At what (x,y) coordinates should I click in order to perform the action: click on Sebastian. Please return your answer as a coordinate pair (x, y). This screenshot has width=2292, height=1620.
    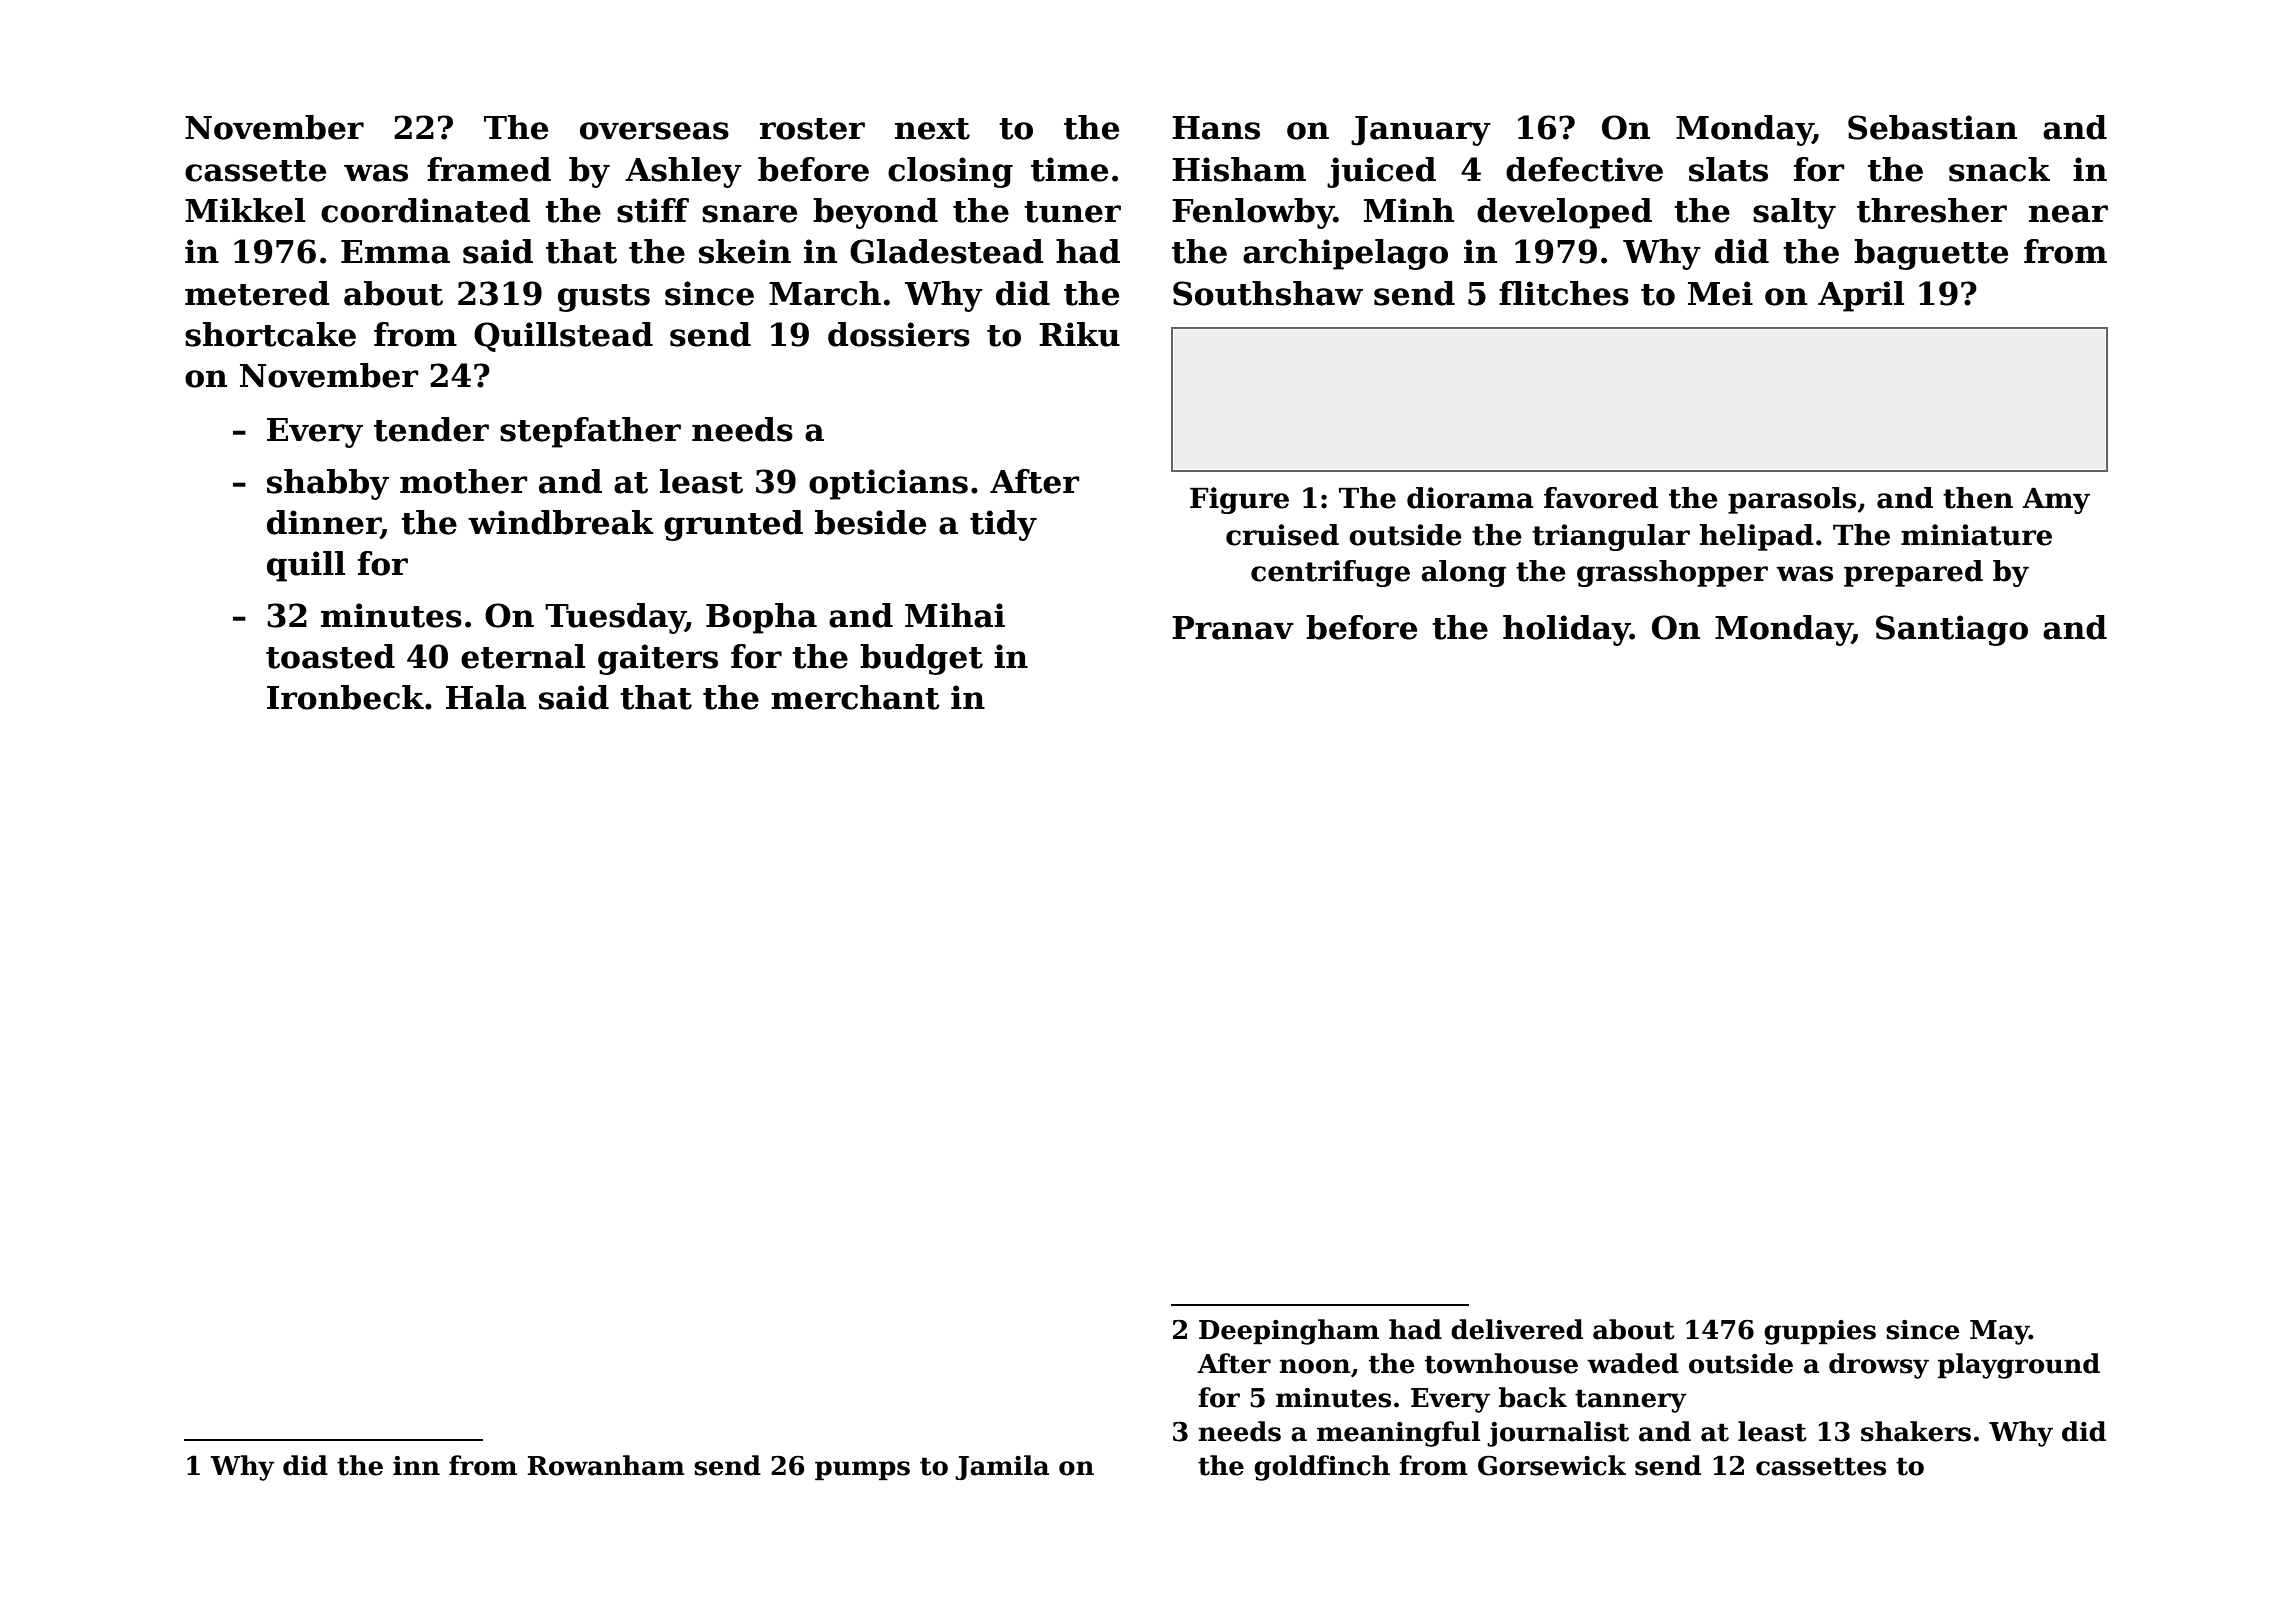
    Looking at the image, I should click on (1932, 127).
